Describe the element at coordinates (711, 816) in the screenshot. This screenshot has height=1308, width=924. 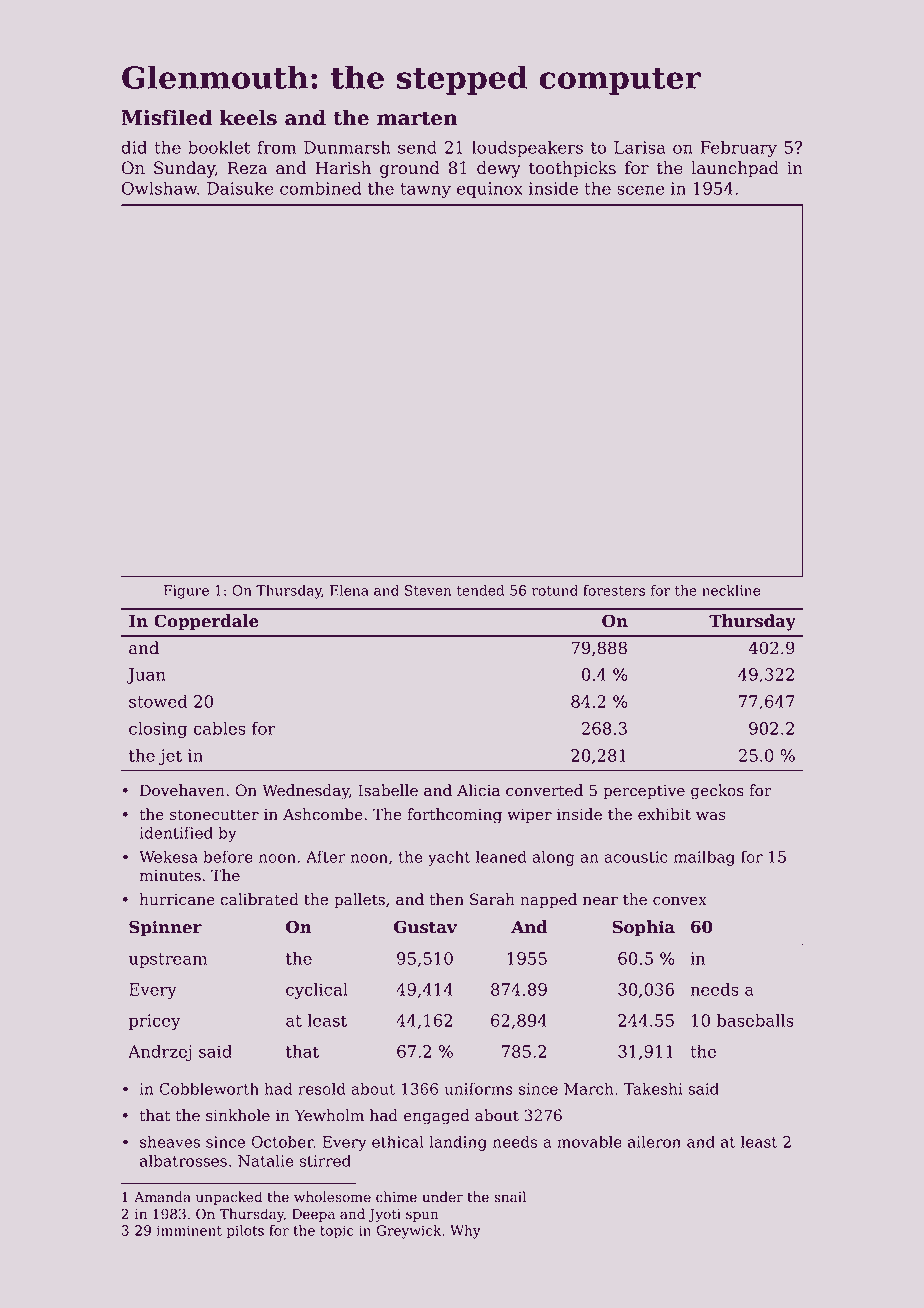
I see `was` at that location.
